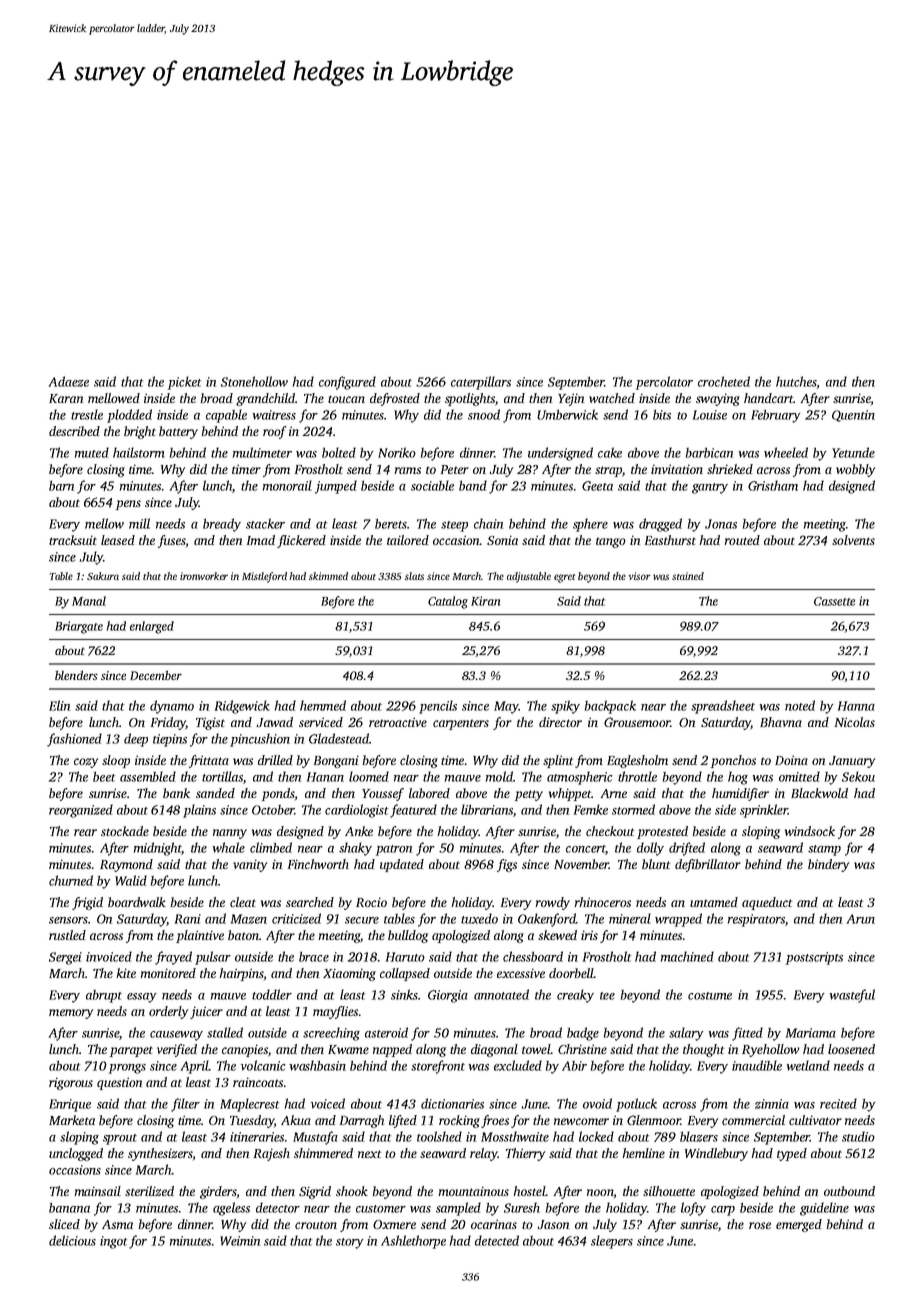 The height and width of the image is (1308, 924). Describe the element at coordinates (824, 850) in the image. I see `stamp` at that location.
